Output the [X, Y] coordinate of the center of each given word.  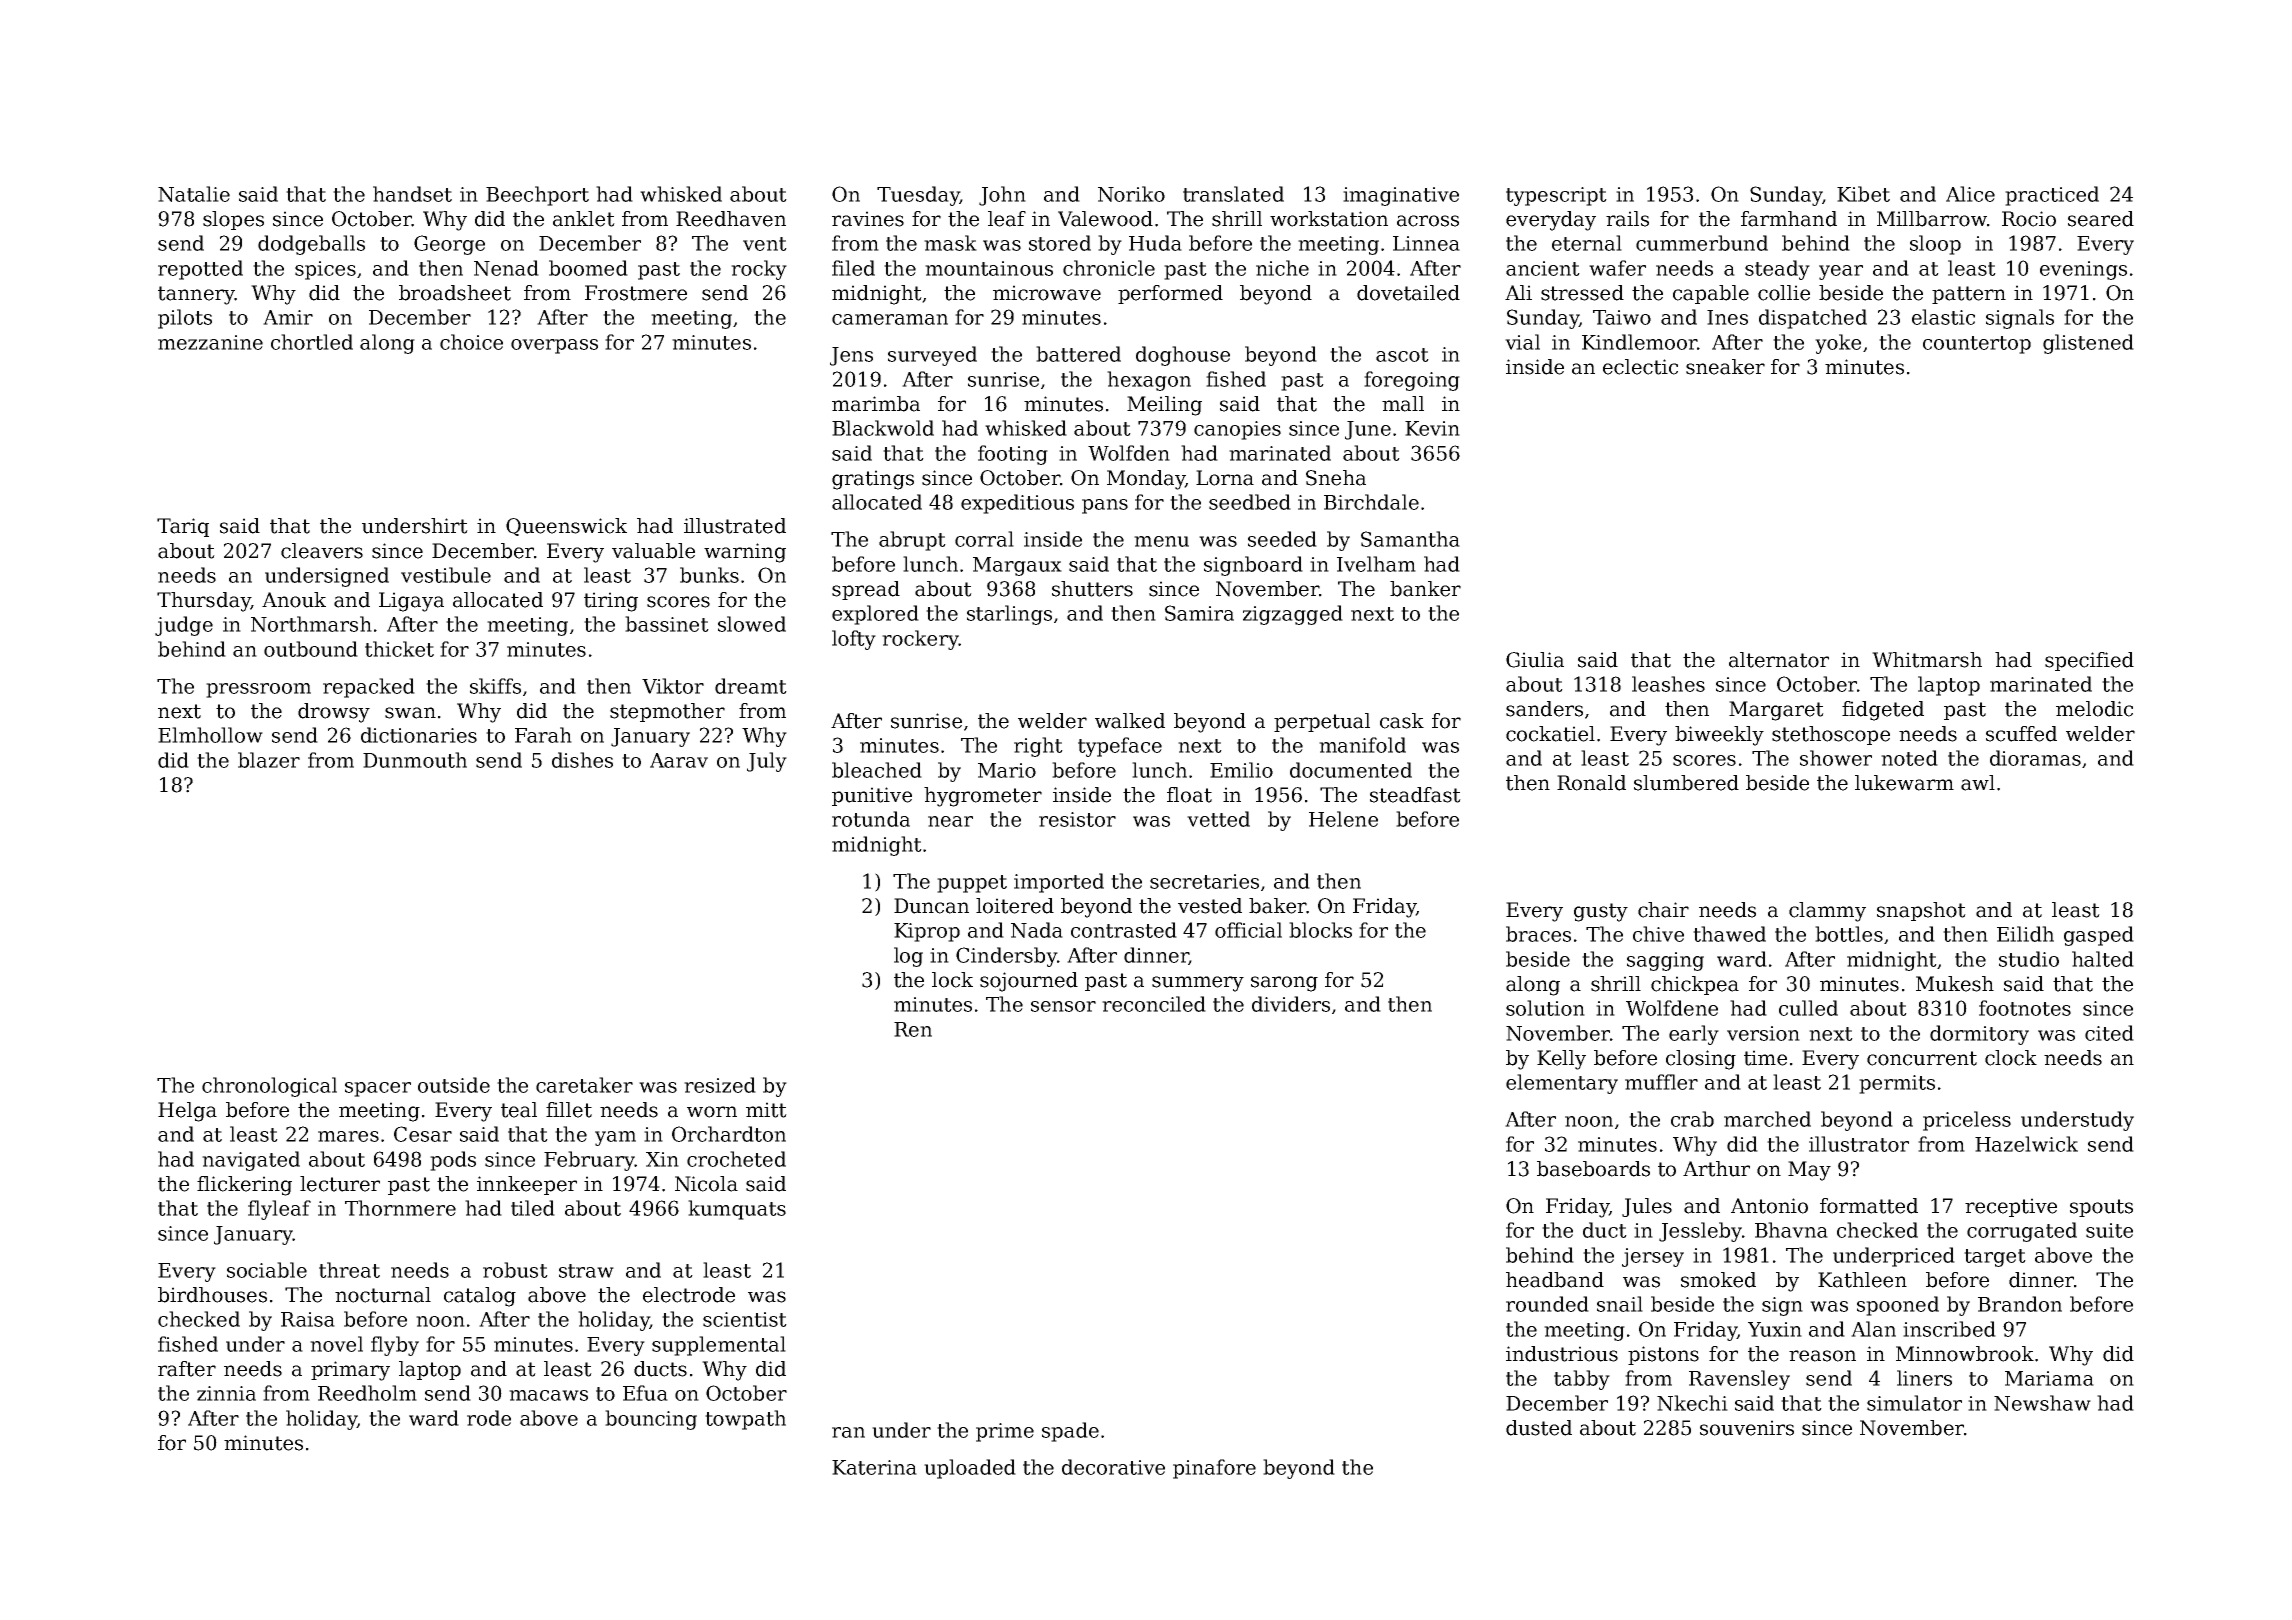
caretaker [584, 1085]
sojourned [1029, 982]
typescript [1556, 196]
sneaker [1725, 367]
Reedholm [367, 1393]
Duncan [931, 906]
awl [1978, 783]
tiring [611, 602]
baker [1278, 906]
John [1002, 196]
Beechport [537, 196]
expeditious [1017, 504]
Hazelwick [2026, 1144]
